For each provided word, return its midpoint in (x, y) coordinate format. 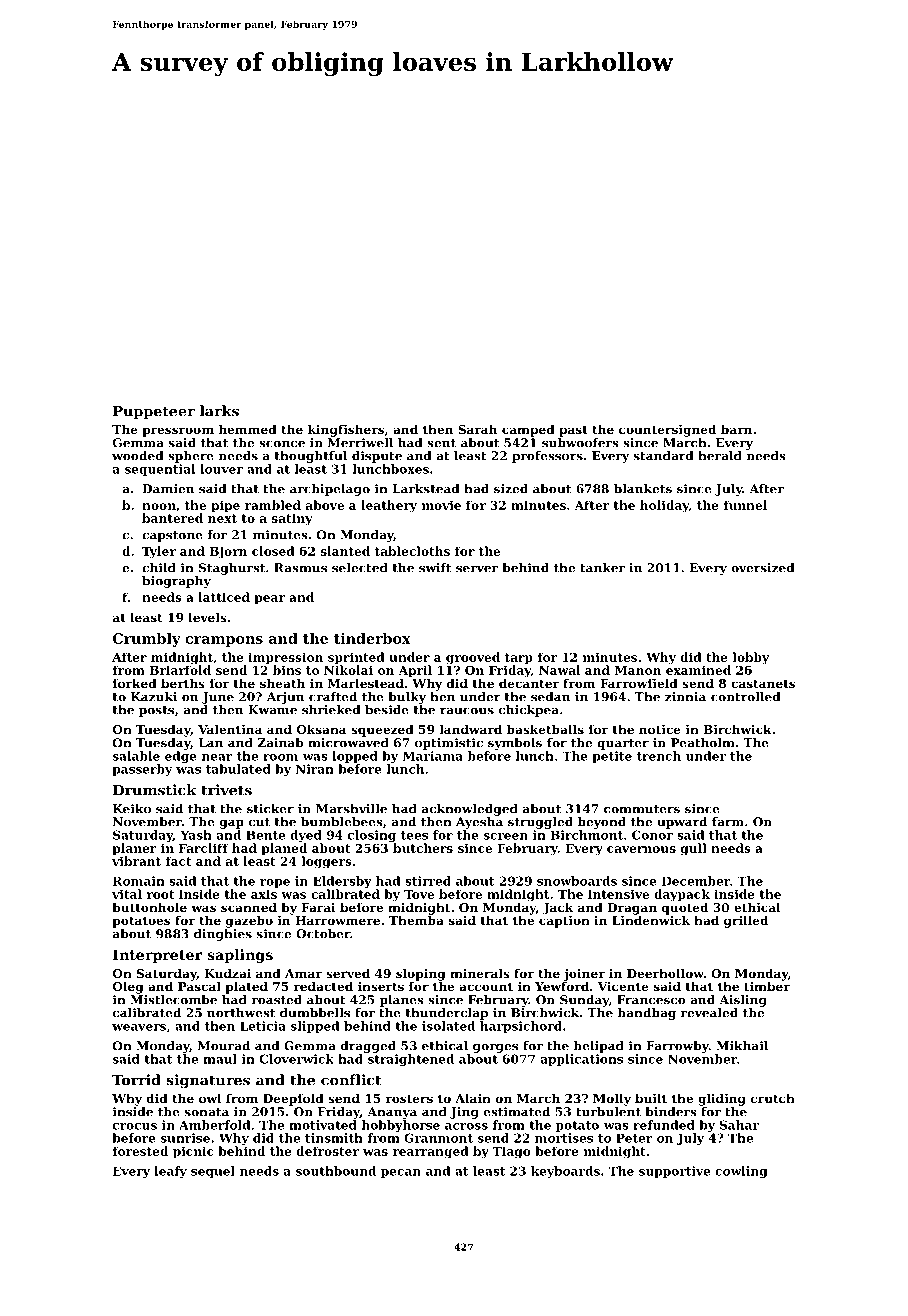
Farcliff (203, 848)
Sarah (477, 429)
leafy (170, 1172)
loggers (327, 862)
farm (728, 822)
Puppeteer (154, 412)
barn (736, 429)
